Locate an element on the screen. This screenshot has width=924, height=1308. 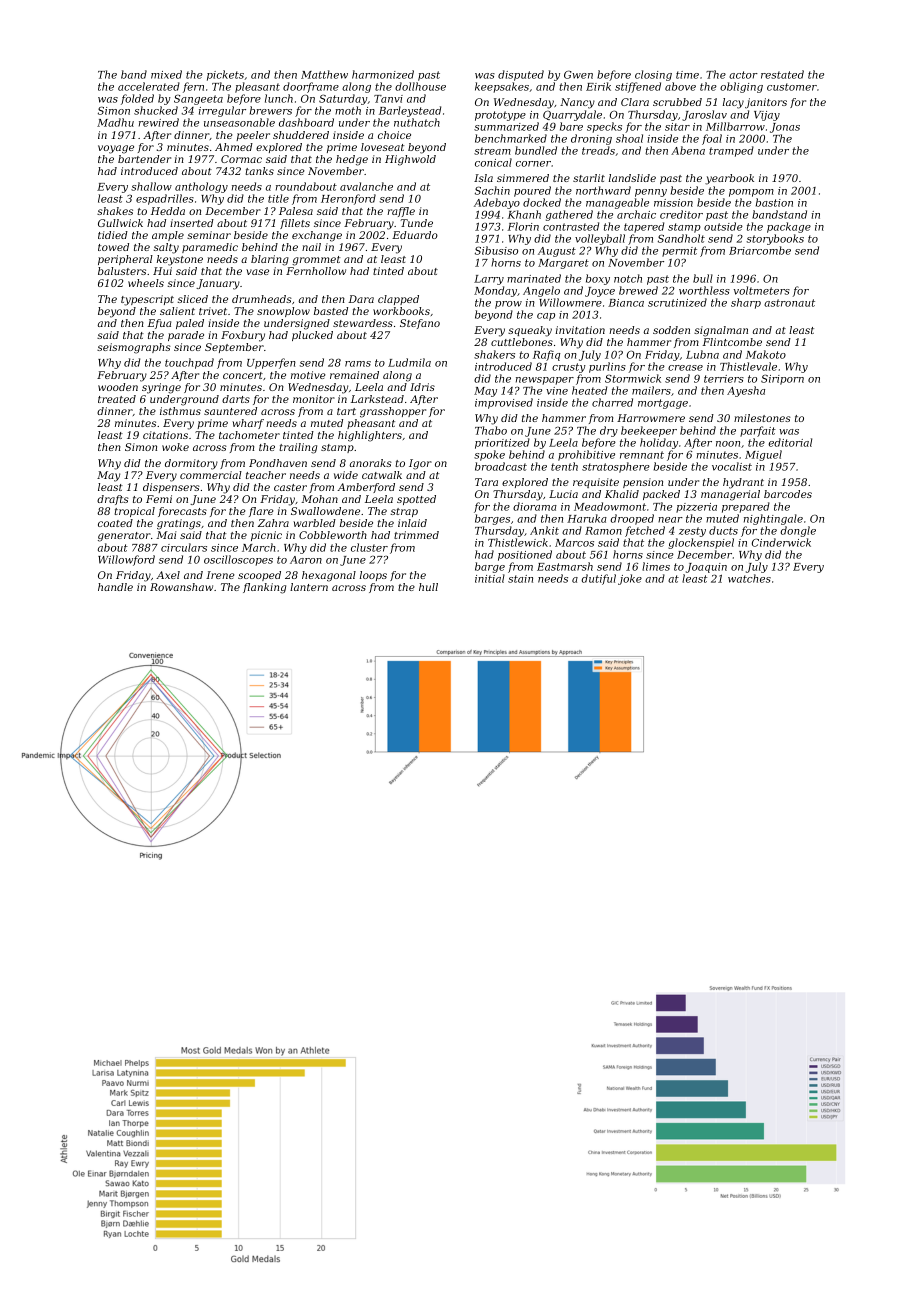
pickets is located at coordinates (225, 75).
